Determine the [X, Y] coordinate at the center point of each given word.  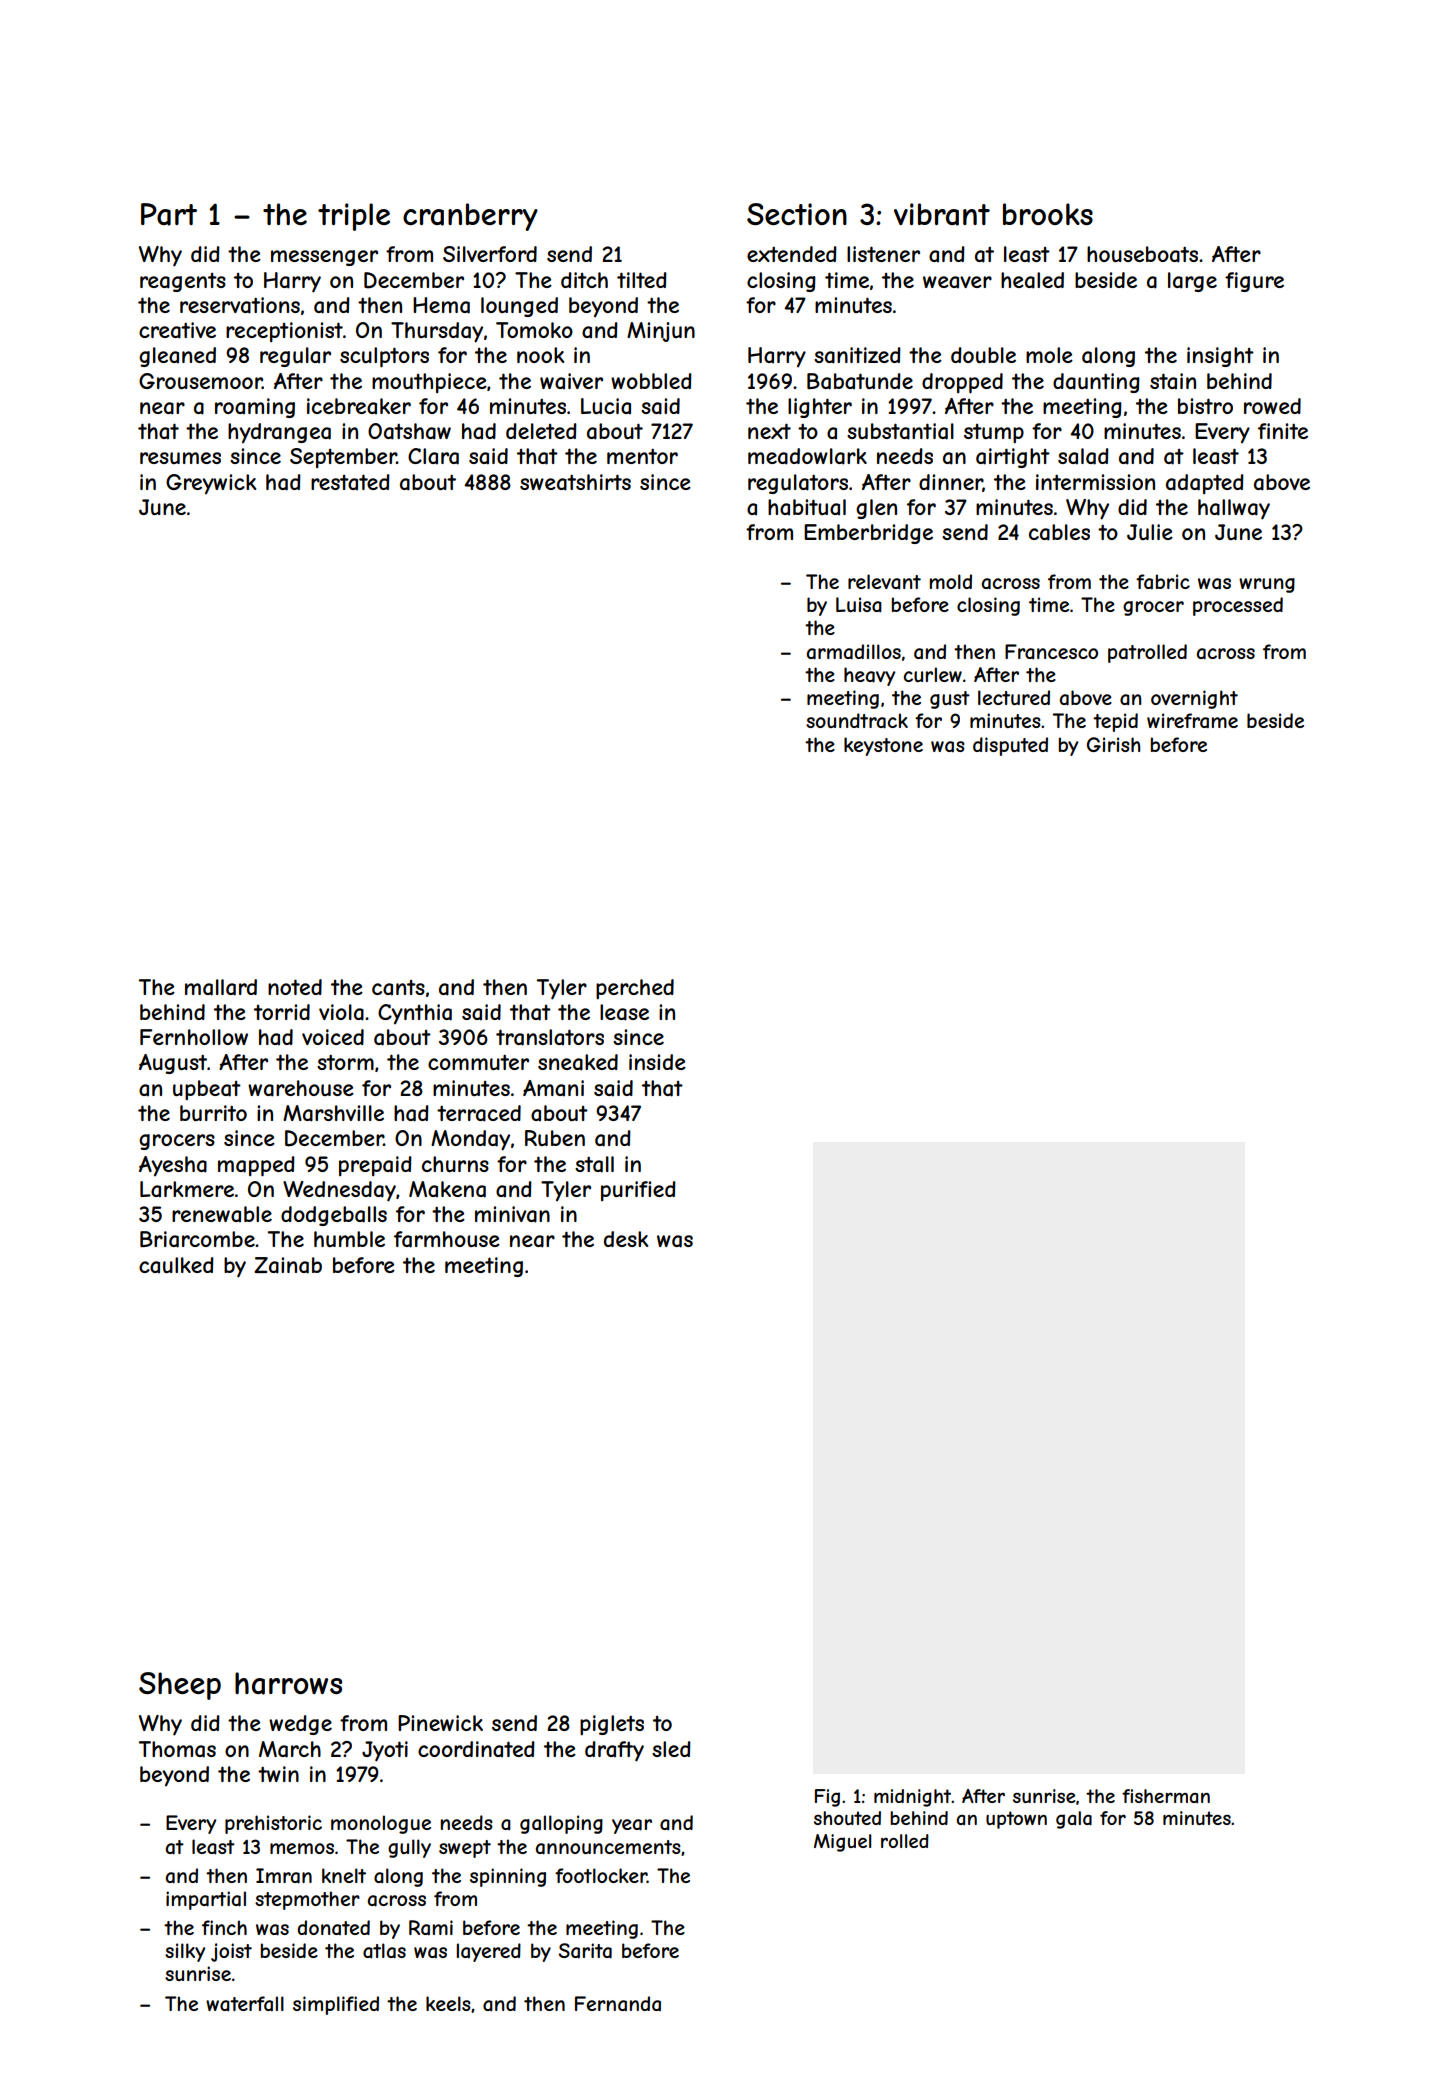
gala [1074, 1820]
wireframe [1192, 721]
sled [671, 1749]
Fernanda [618, 2004]
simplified [336, 2005]
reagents [183, 282]
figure [1254, 282]
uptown [1016, 1820]
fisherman [1166, 1796]
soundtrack [857, 721]
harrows [288, 1683]
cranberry [470, 217]
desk [626, 1239]
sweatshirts [575, 482]
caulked [176, 1265]
